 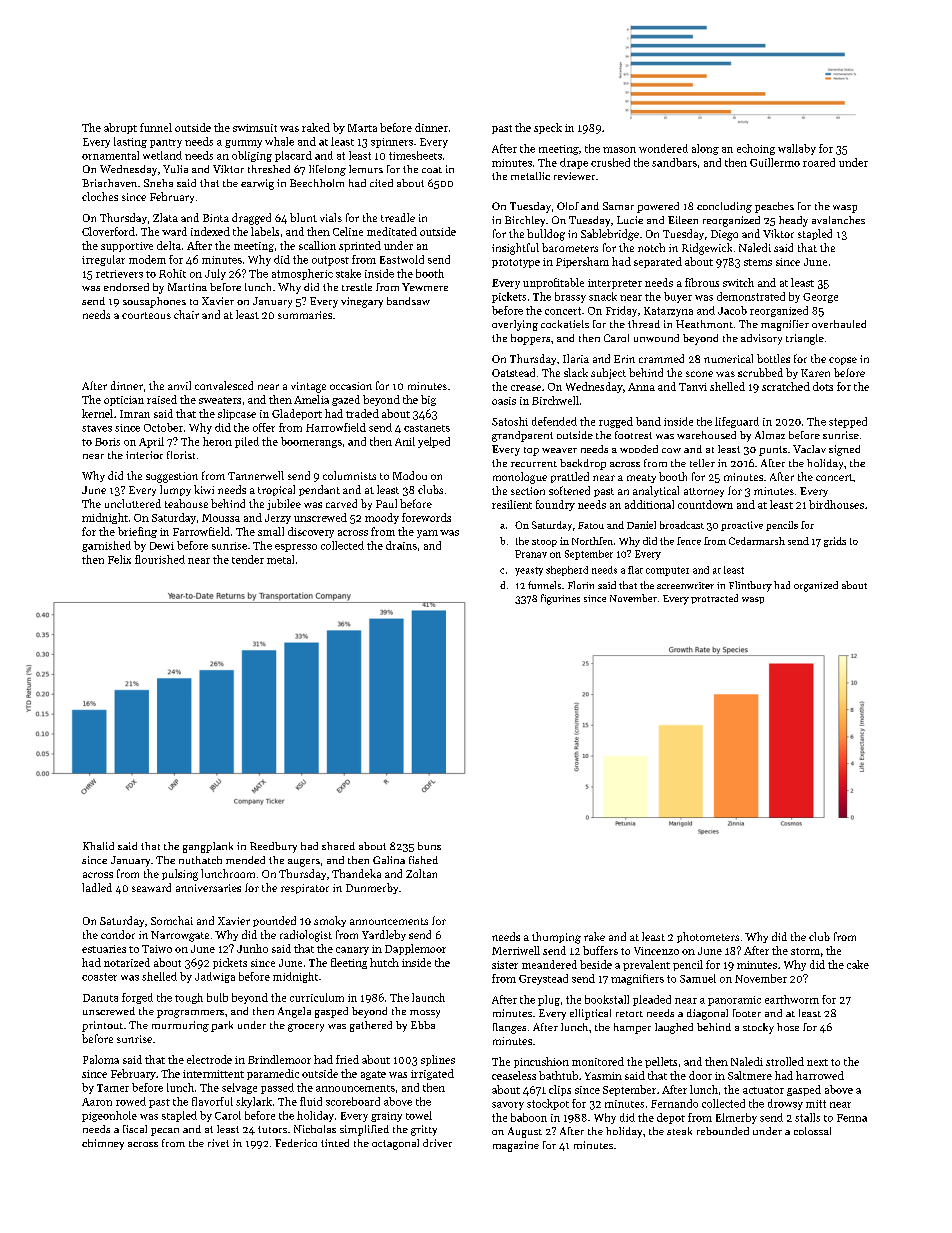 What do you see at coordinates (395, 1144) in the screenshot?
I see `octagonal` at bounding box center [395, 1144].
